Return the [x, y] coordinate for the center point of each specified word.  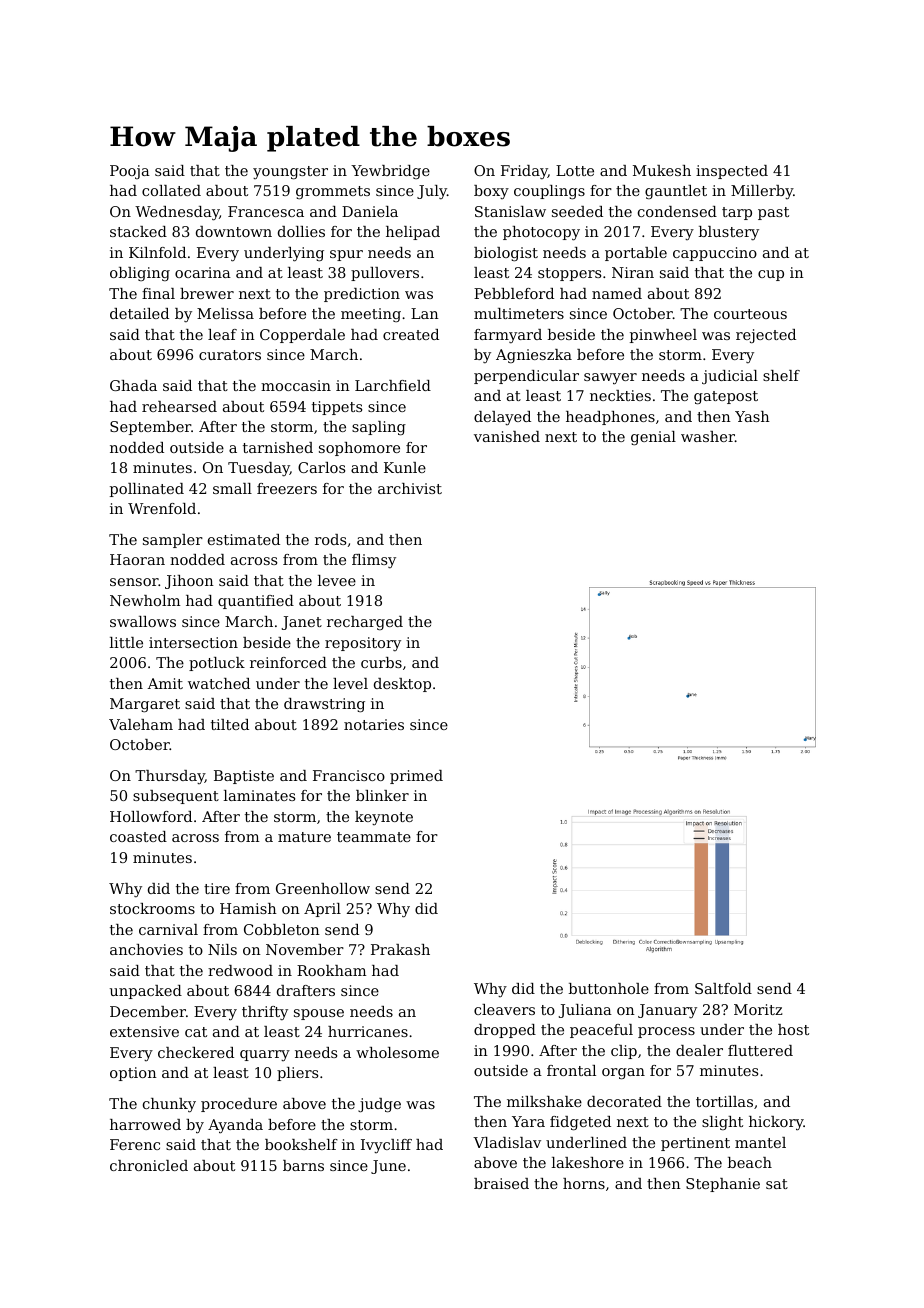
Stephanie [723, 1185]
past [773, 213]
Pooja [130, 172]
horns [584, 1183]
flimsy [374, 561]
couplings [549, 192]
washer [708, 436]
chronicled [149, 1165]
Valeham [141, 724]
